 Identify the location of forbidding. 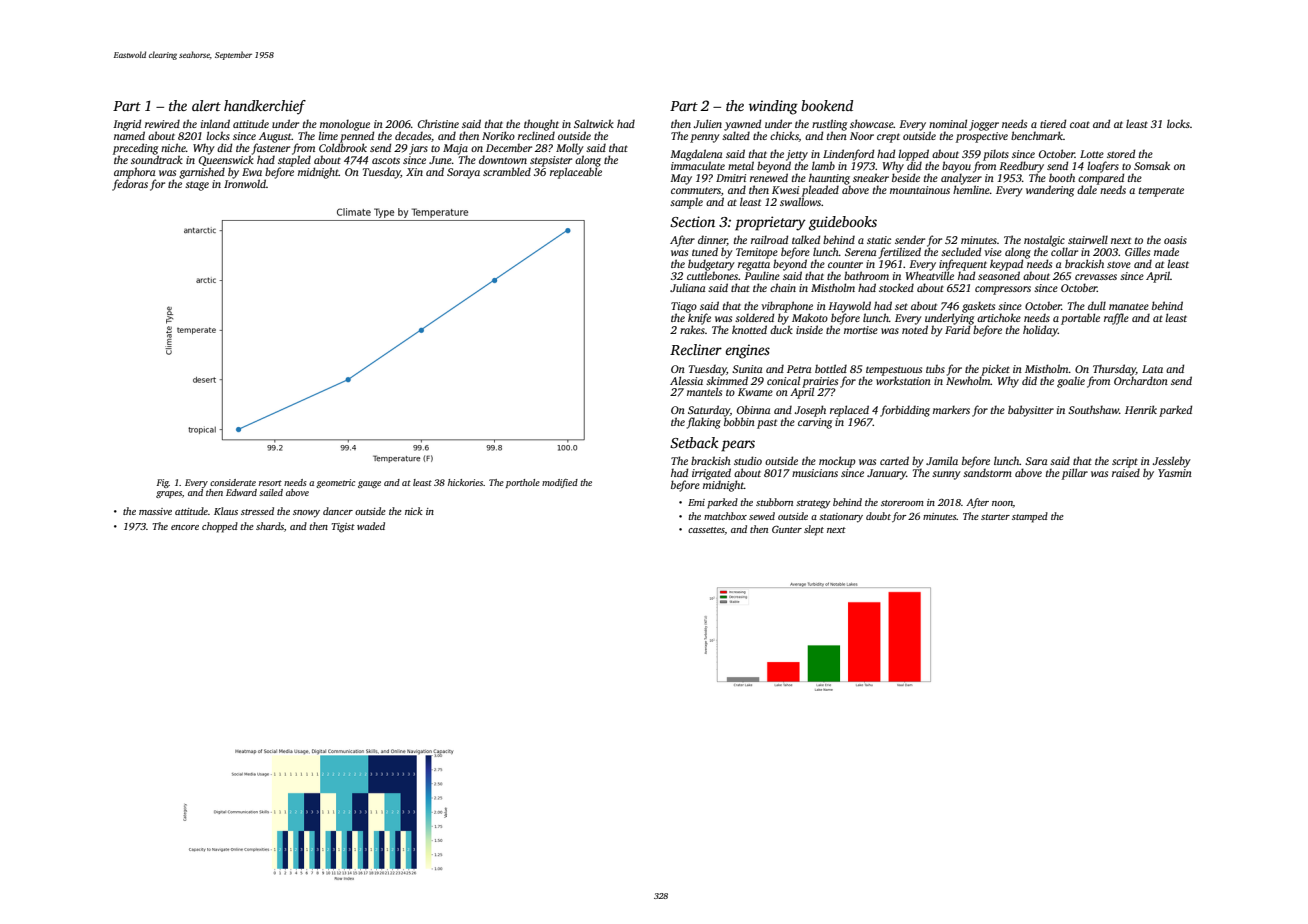
(905, 411).
